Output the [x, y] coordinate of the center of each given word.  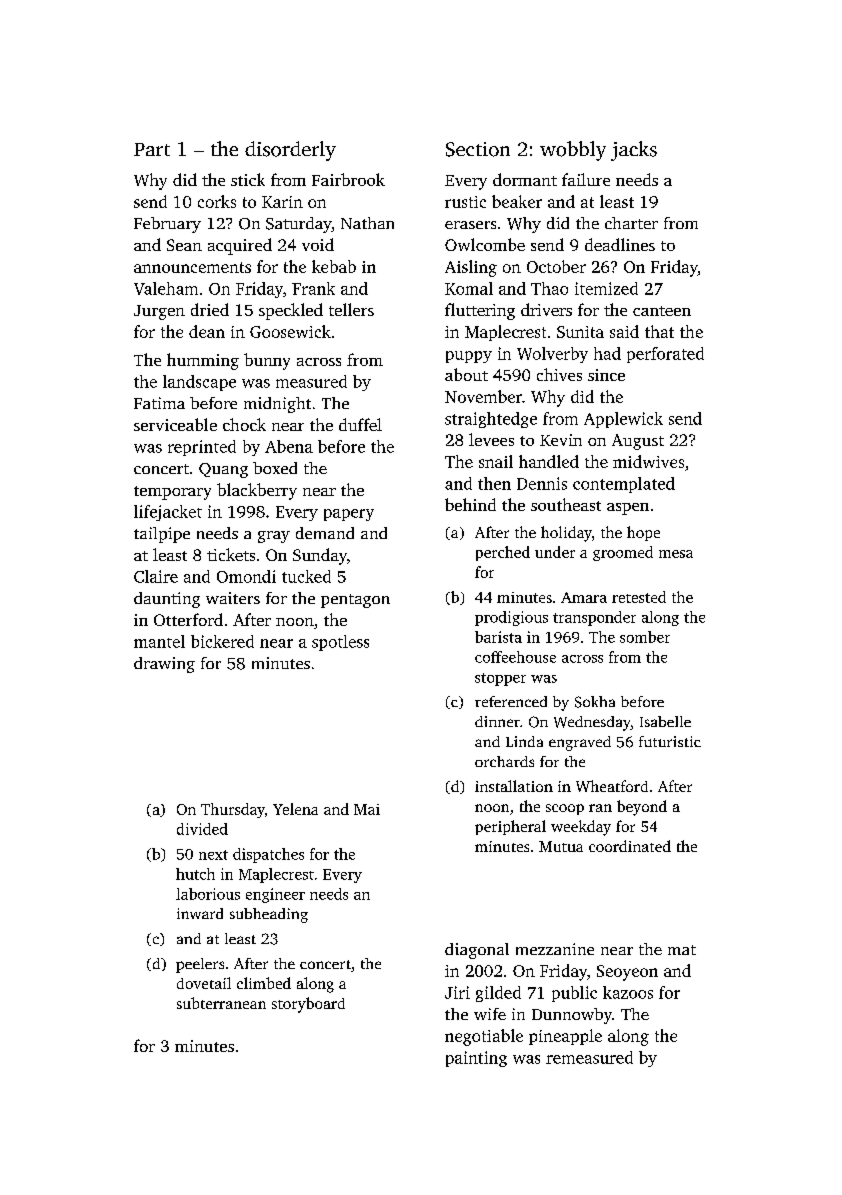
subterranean [221, 1003]
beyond [642, 808]
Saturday [299, 225]
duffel [360, 424]
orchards [504, 761]
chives [559, 374]
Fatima [159, 403]
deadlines [620, 244]
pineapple [565, 1037]
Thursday [233, 810]
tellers [351, 309]
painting [476, 1059]
